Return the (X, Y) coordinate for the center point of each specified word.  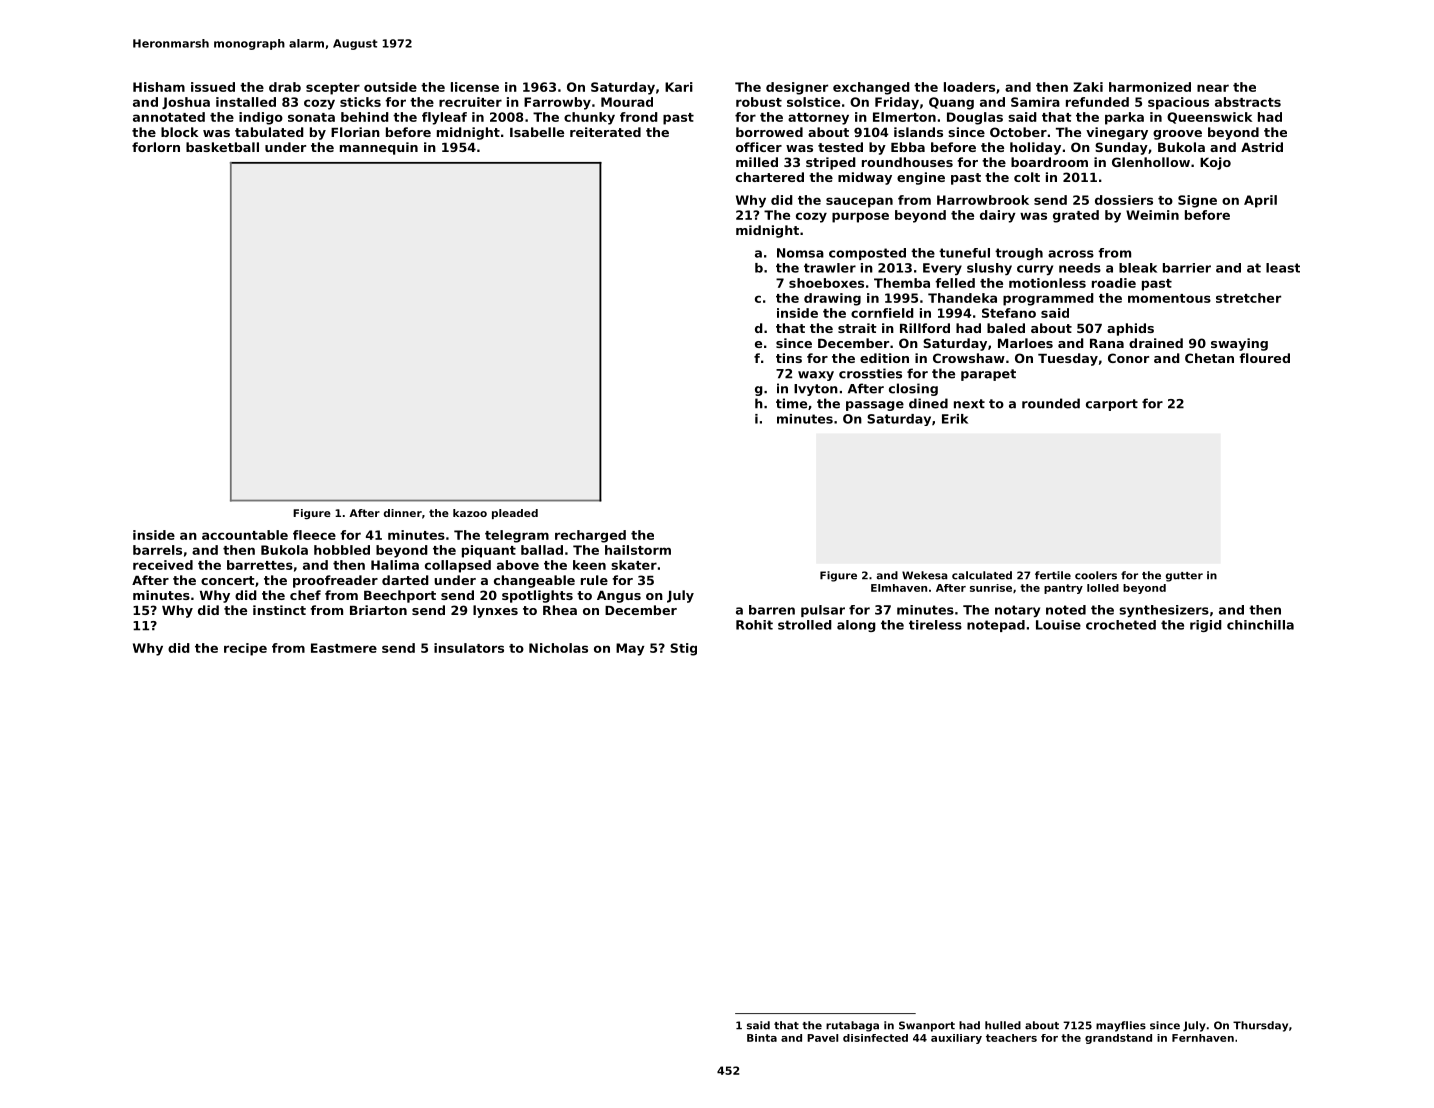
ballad (542, 550)
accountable (245, 535)
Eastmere (344, 648)
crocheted (1121, 625)
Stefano (1009, 313)
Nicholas (558, 648)
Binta (762, 1038)
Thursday (1260, 1026)
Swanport (927, 1026)
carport (1112, 405)
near (1213, 88)
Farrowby (557, 103)
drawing (832, 299)
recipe (245, 649)
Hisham (159, 87)
